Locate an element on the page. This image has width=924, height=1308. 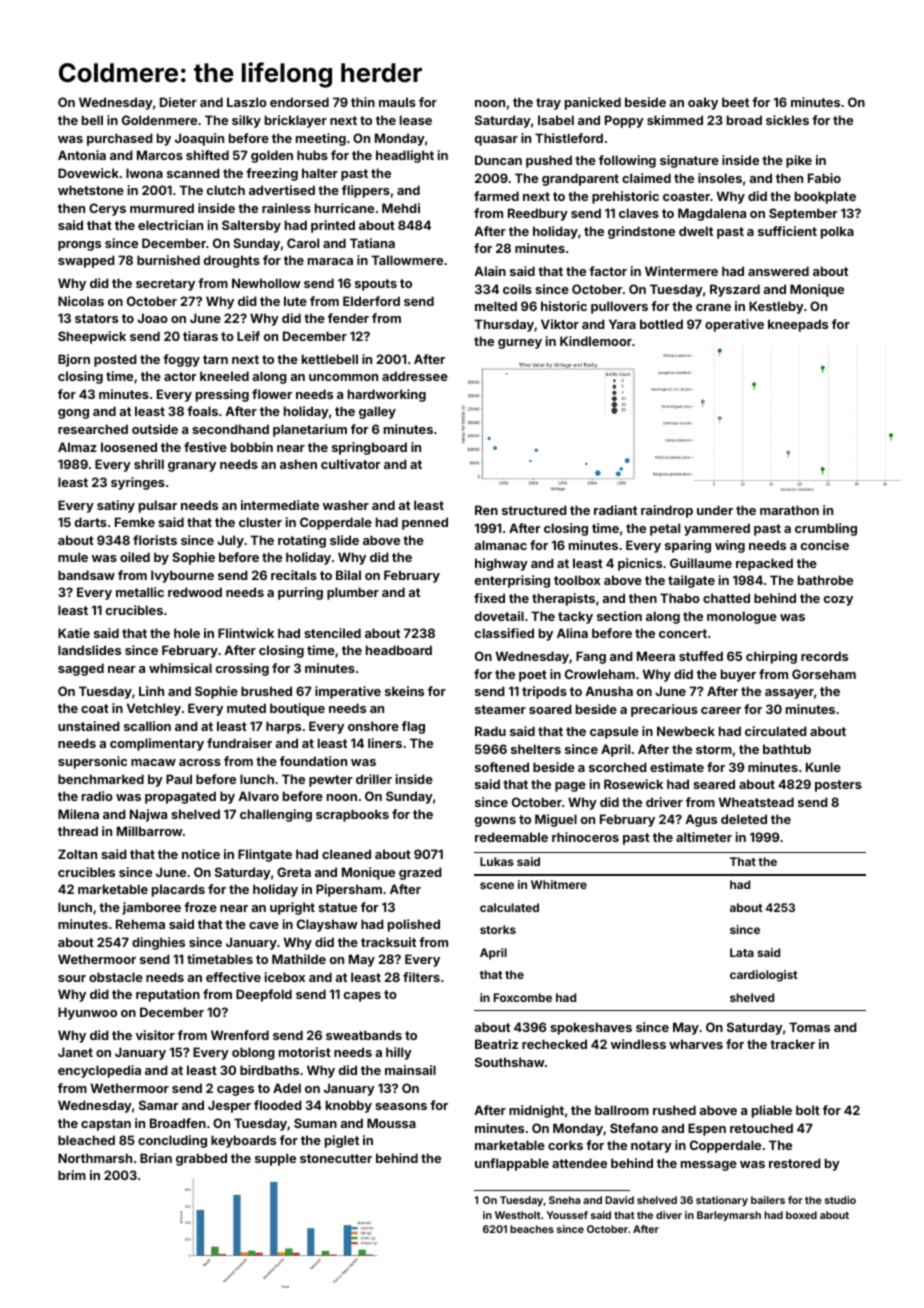
tailgate is located at coordinates (691, 581).
